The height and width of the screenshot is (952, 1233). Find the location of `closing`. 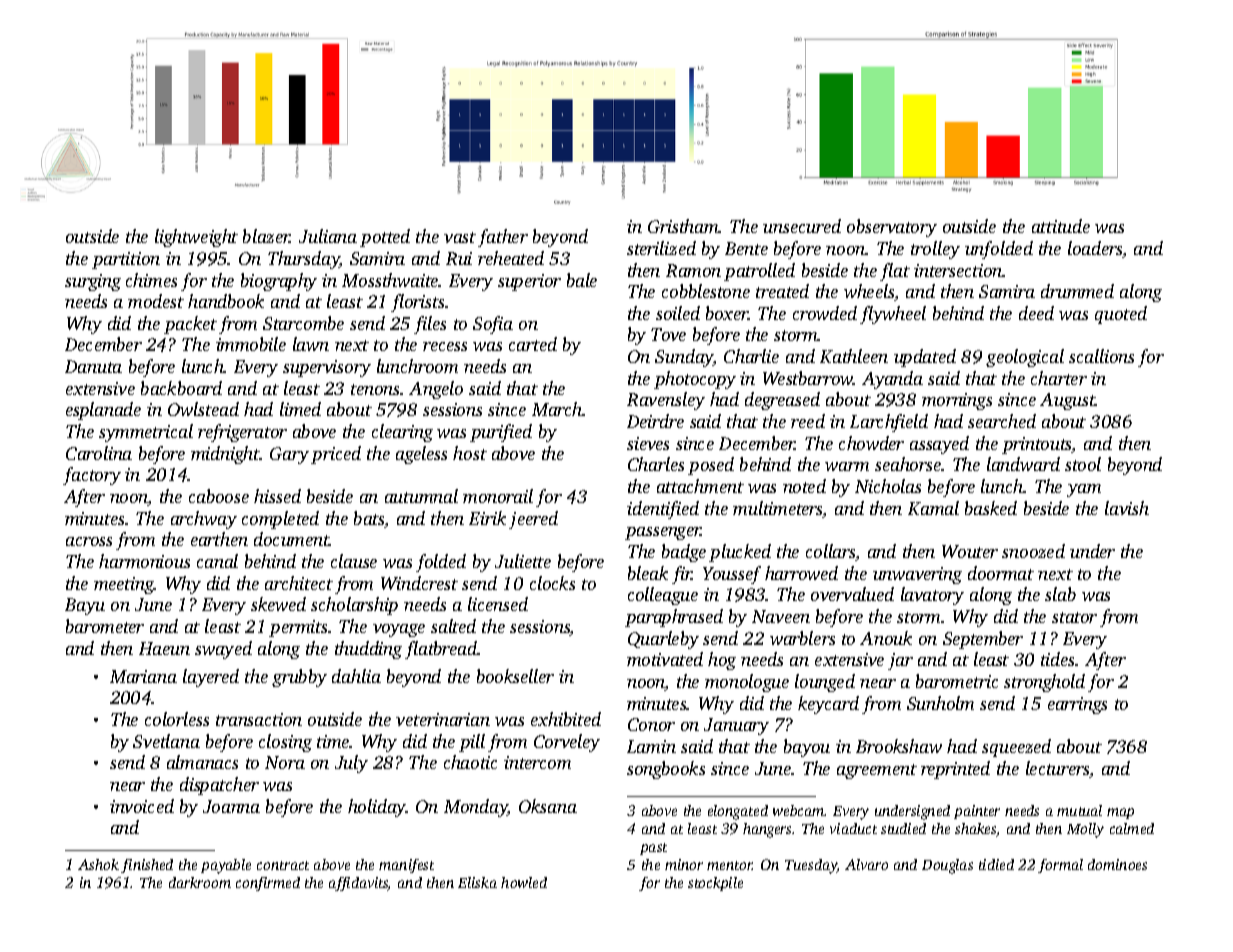

closing is located at coordinates (285, 743).
